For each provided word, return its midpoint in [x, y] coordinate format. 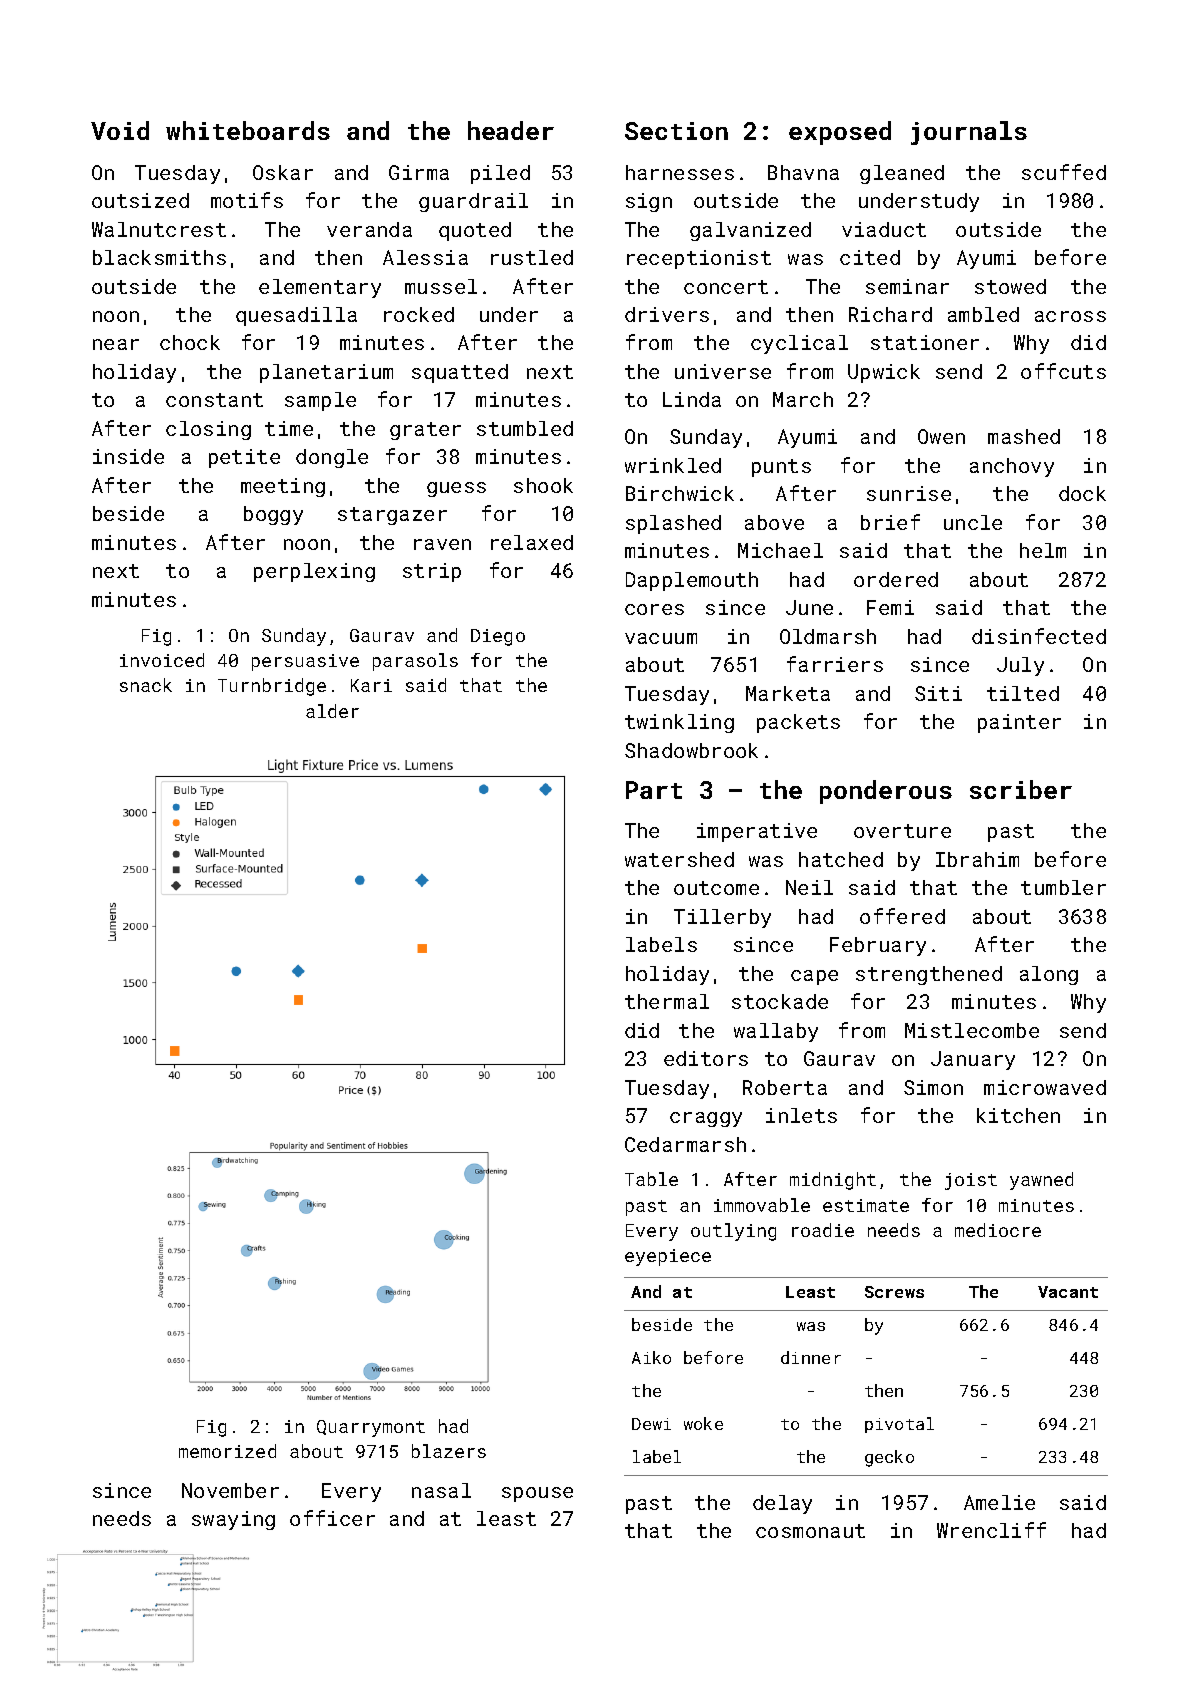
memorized [227, 1451]
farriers [835, 664]
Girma [419, 172]
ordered [896, 579]
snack [146, 685]
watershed [679, 859]
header [511, 130]
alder [332, 711]
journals [969, 133]
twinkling [679, 723]
